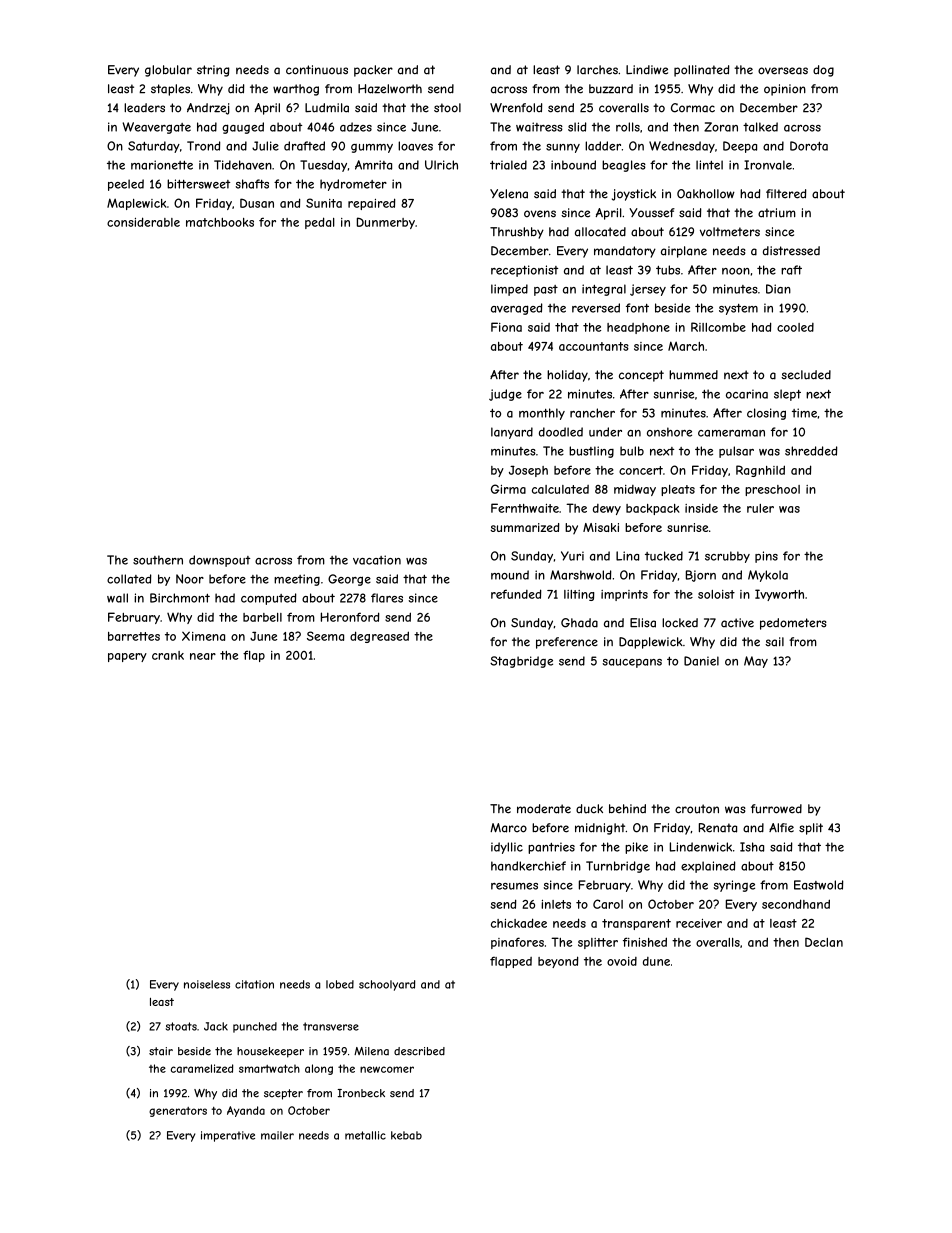  What do you see at coordinates (521, 662) in the image?
I see `Stagbridge` at bounding box center [521, 662].
